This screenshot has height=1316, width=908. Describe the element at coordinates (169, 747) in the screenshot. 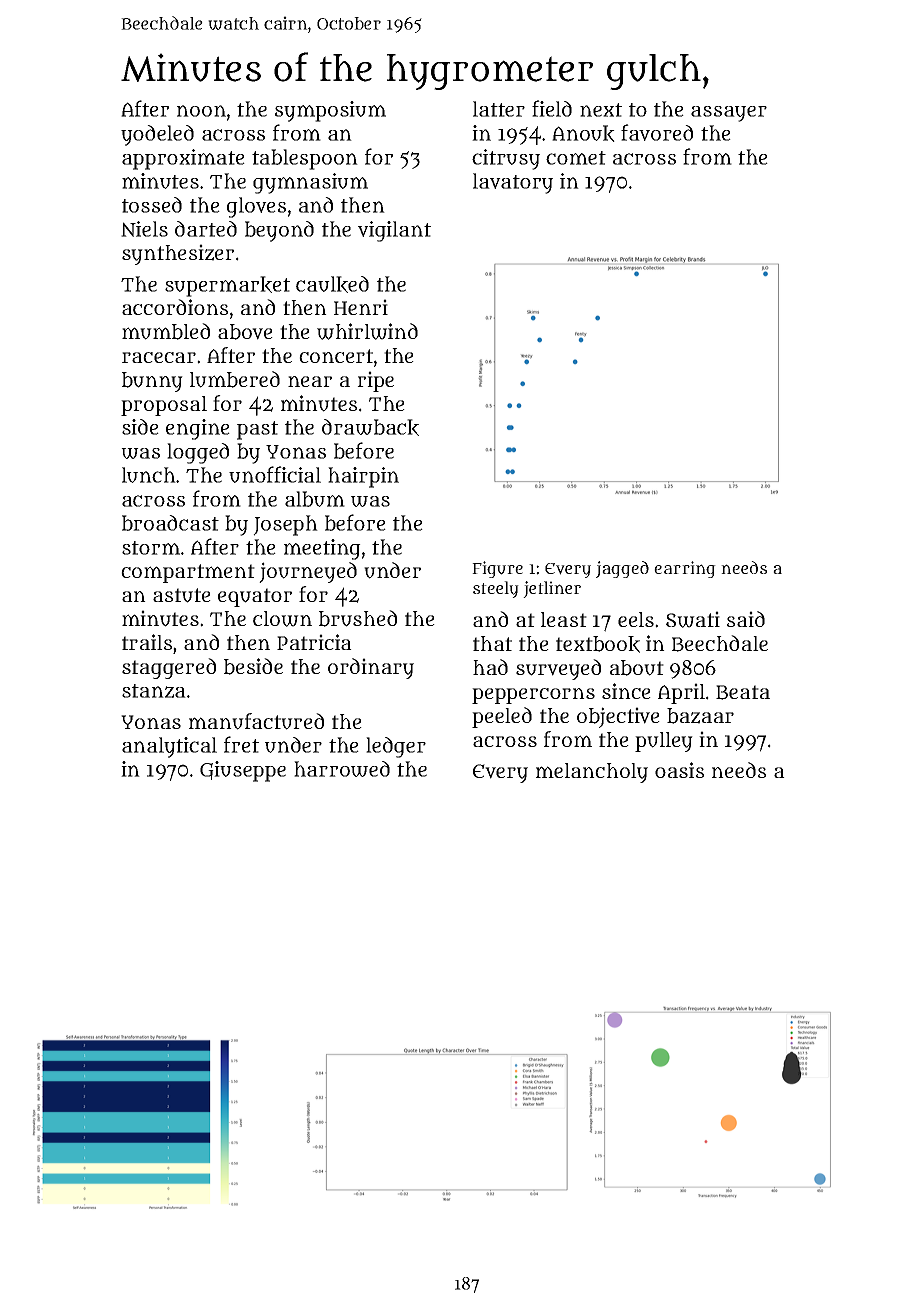

I see `analytical` at that location.
